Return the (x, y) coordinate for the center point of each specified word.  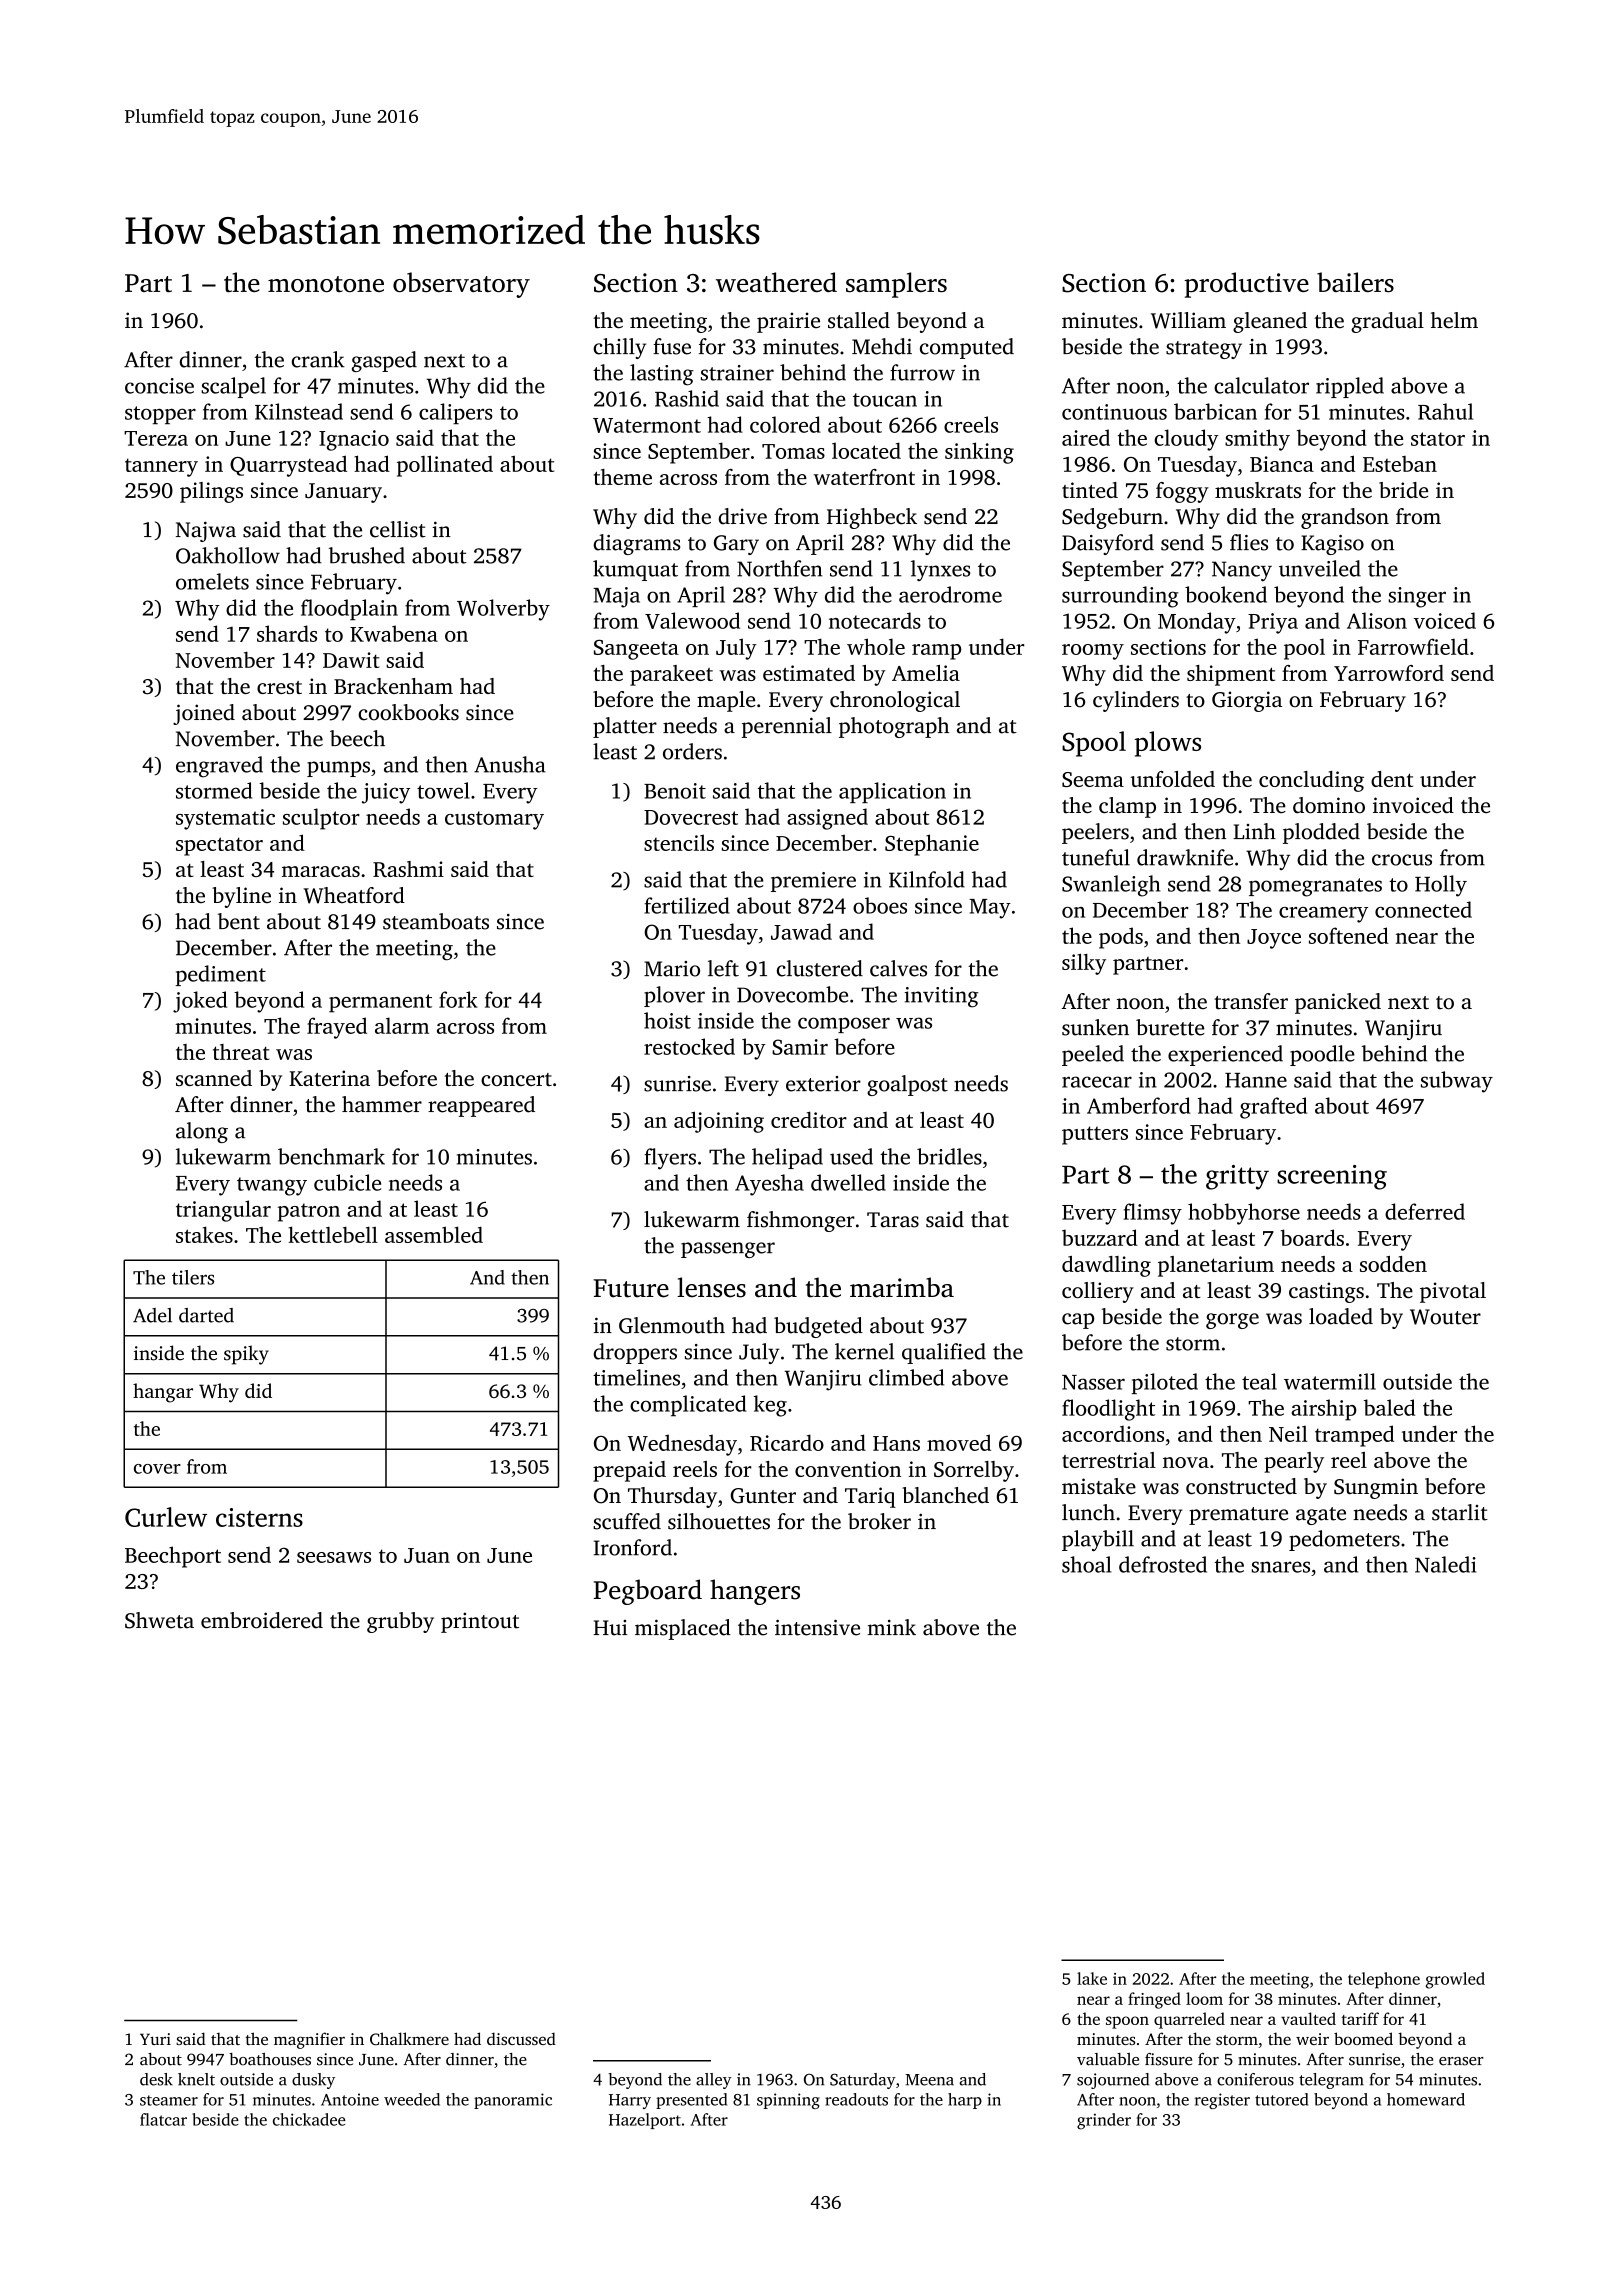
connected (1423, 909)
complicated (688, 1405)
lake (1092, 1978)
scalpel (233, 387)
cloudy (1186, 440)
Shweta (159, 1620)
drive (742, 516)
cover (157, 1469)
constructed (1241, 1486)
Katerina (329, 1078)
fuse (672, 346)
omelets (212, 581)
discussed (521, 2038)
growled (1455, 1980)
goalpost (907, 1085)
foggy (1182, 492)
